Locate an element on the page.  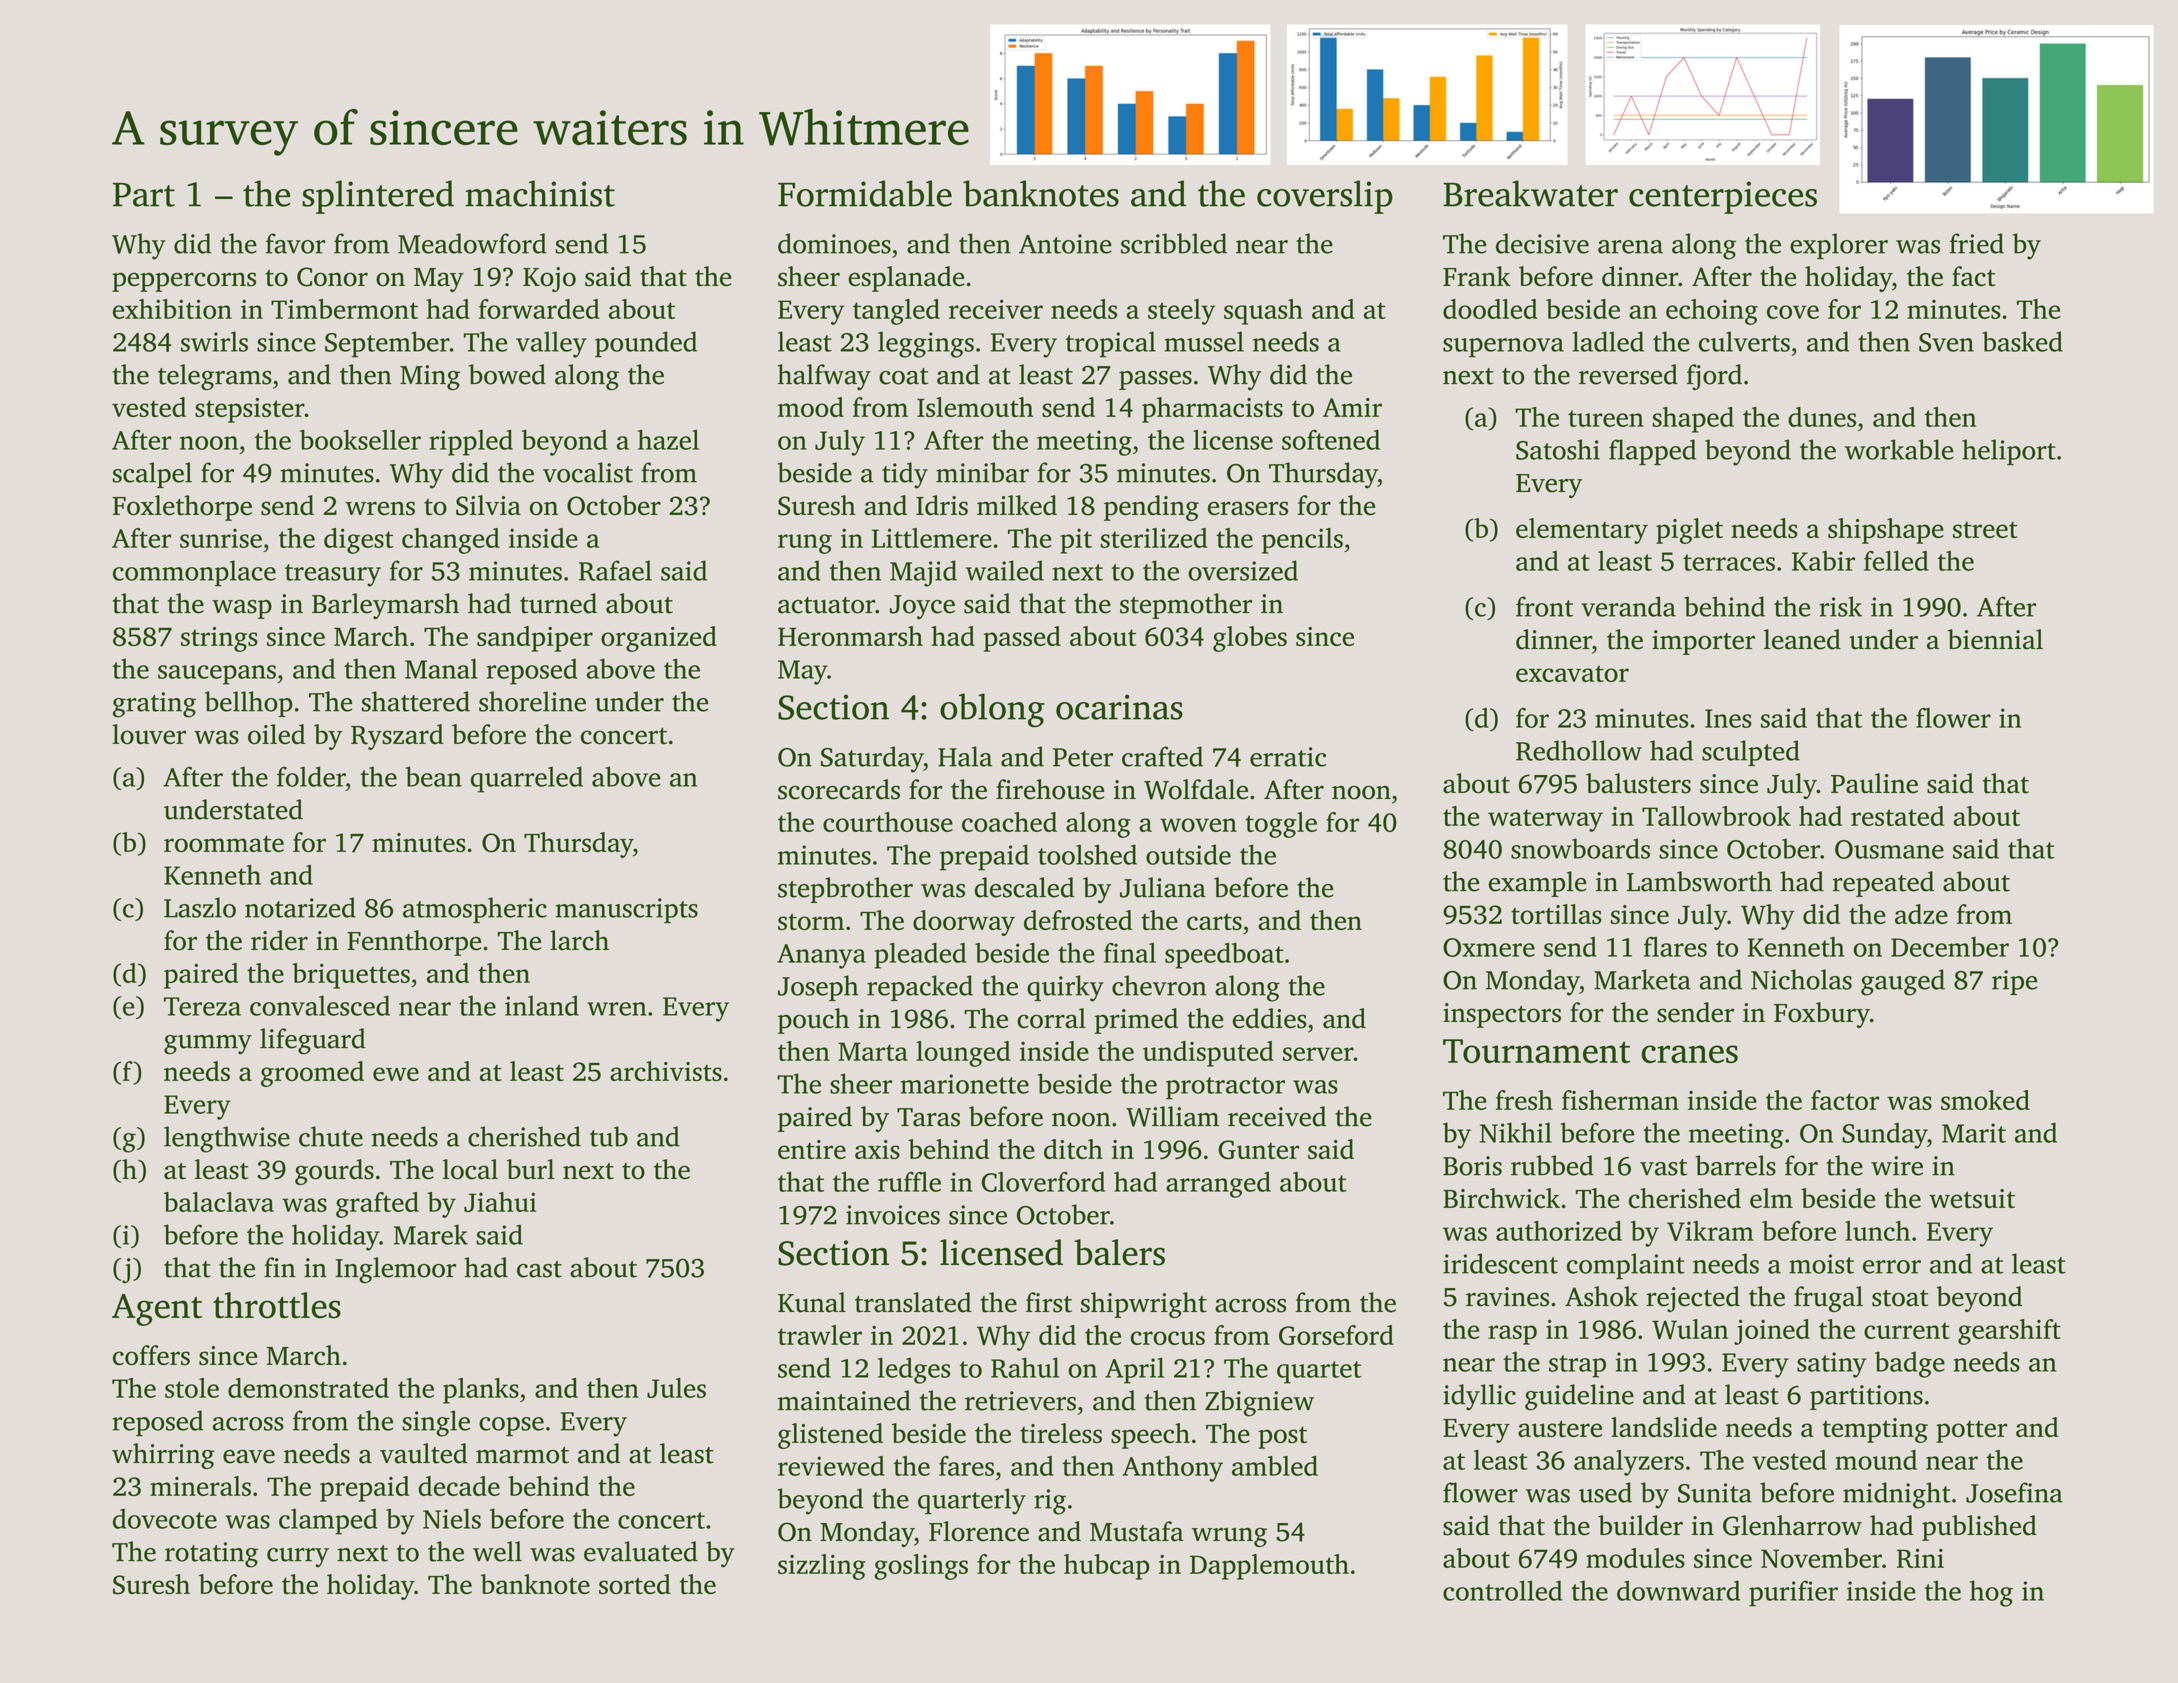
Manal is located at coordinates (441, 668).
